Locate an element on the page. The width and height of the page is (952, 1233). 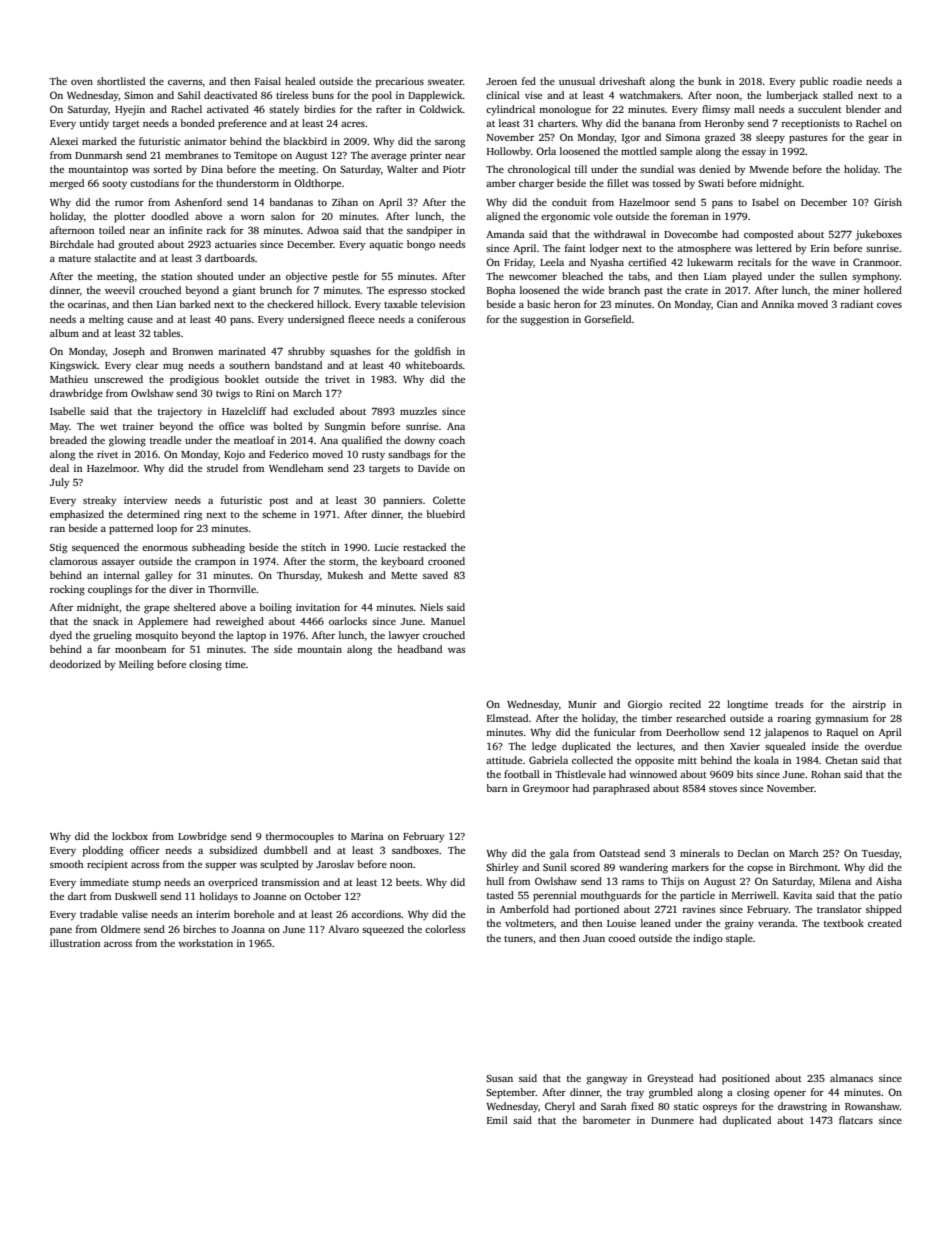
headband is located at coordinates (419, 649).
